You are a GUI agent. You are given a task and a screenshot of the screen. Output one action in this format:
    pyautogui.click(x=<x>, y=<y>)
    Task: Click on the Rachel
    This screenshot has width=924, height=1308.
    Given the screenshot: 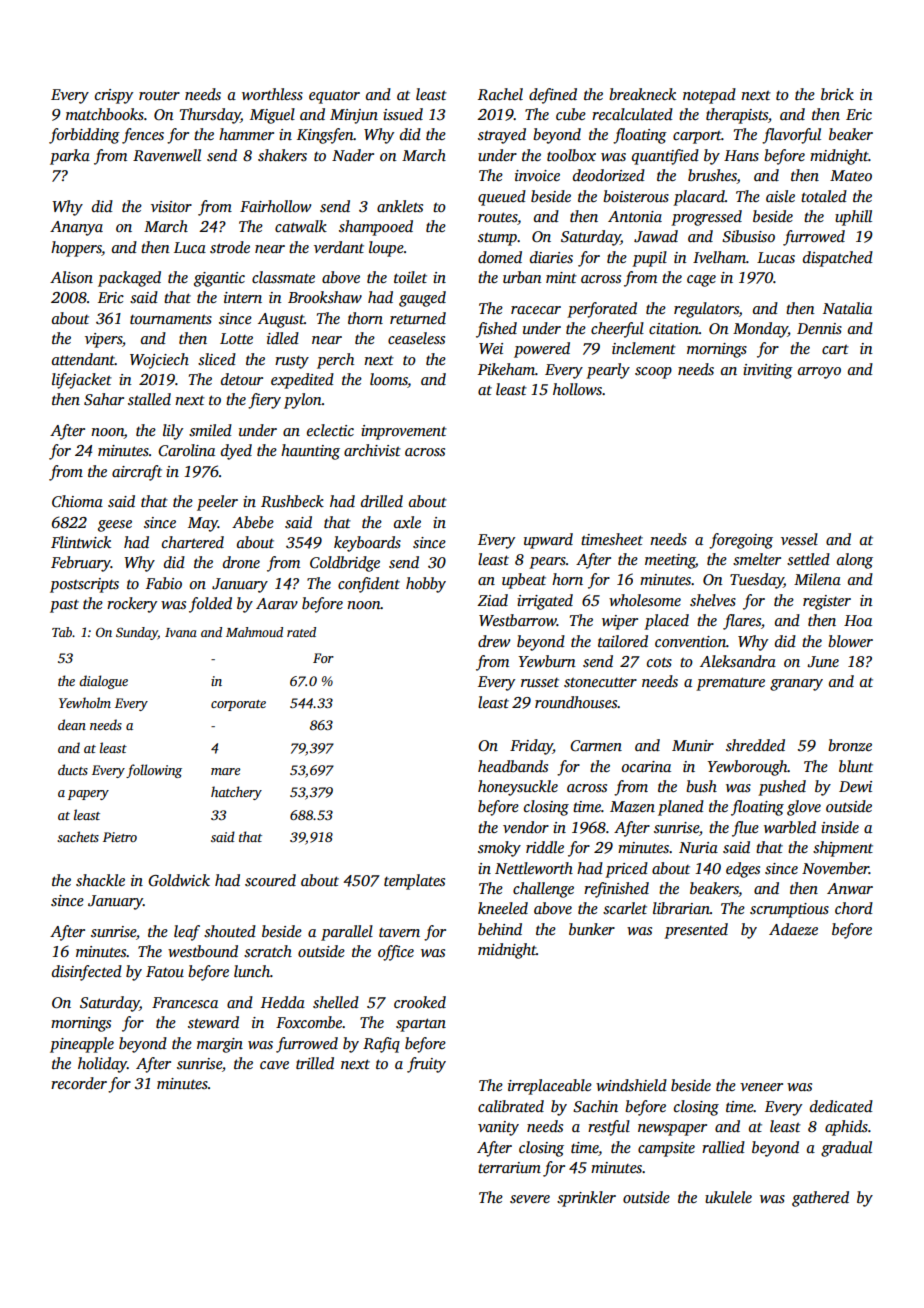 What is the action you would take?
    pyautogui.click(x=500, y=94)
